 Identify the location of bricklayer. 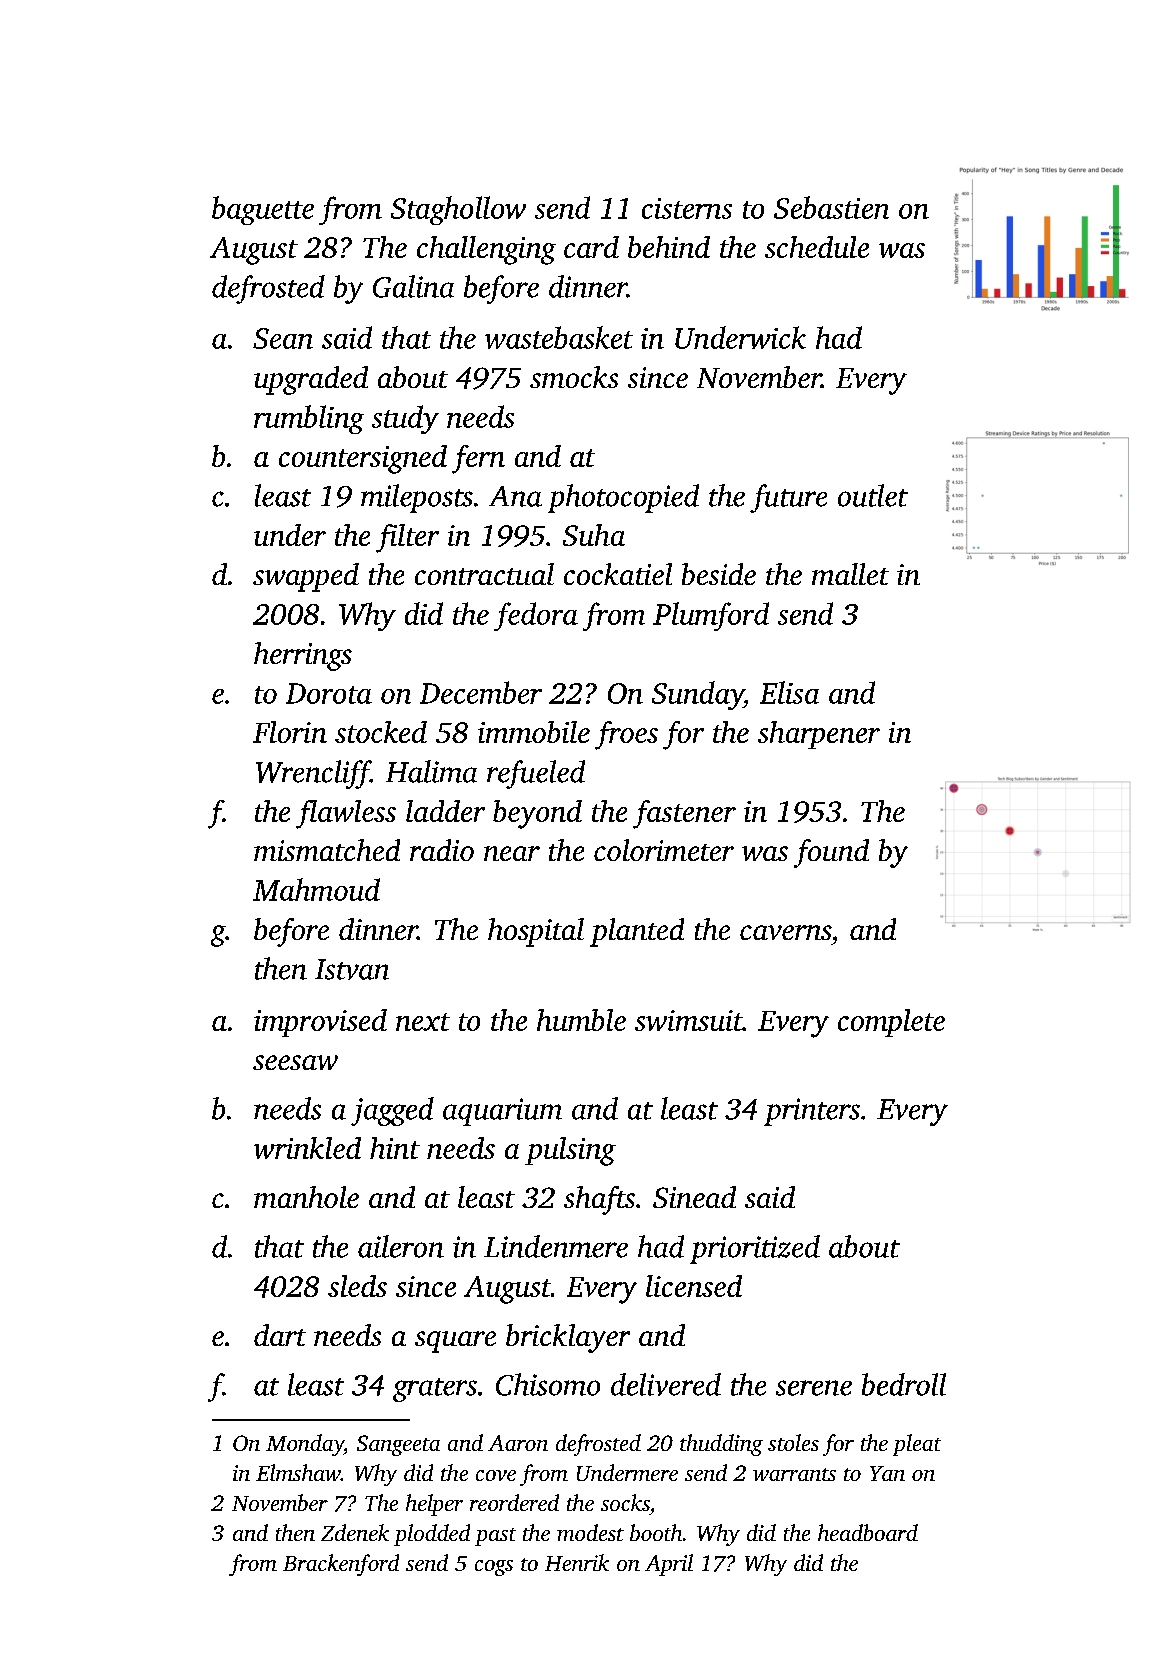
(568, 1338).
